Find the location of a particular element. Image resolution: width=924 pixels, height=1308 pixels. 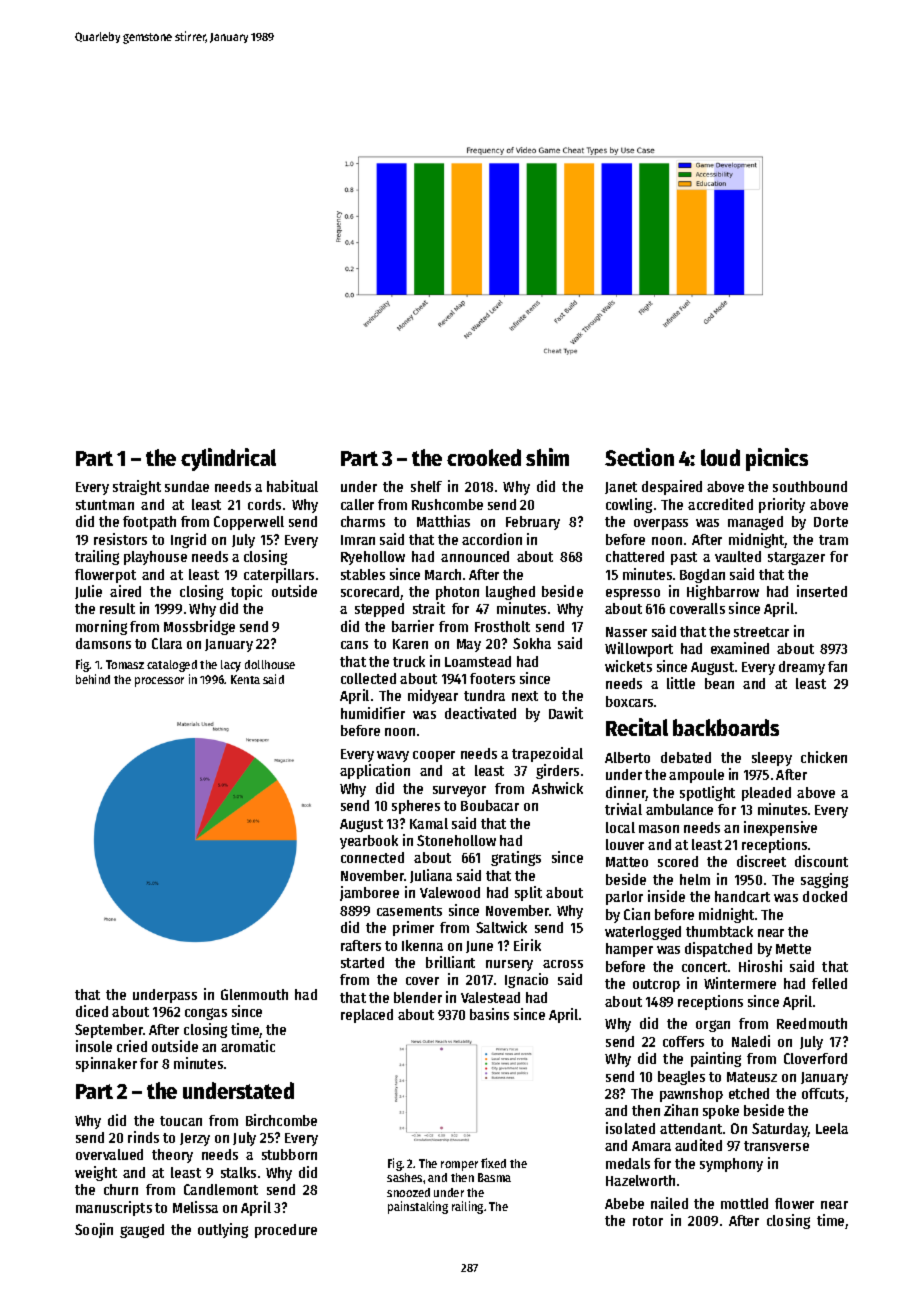

felled is located at coordinates (829, 983).
